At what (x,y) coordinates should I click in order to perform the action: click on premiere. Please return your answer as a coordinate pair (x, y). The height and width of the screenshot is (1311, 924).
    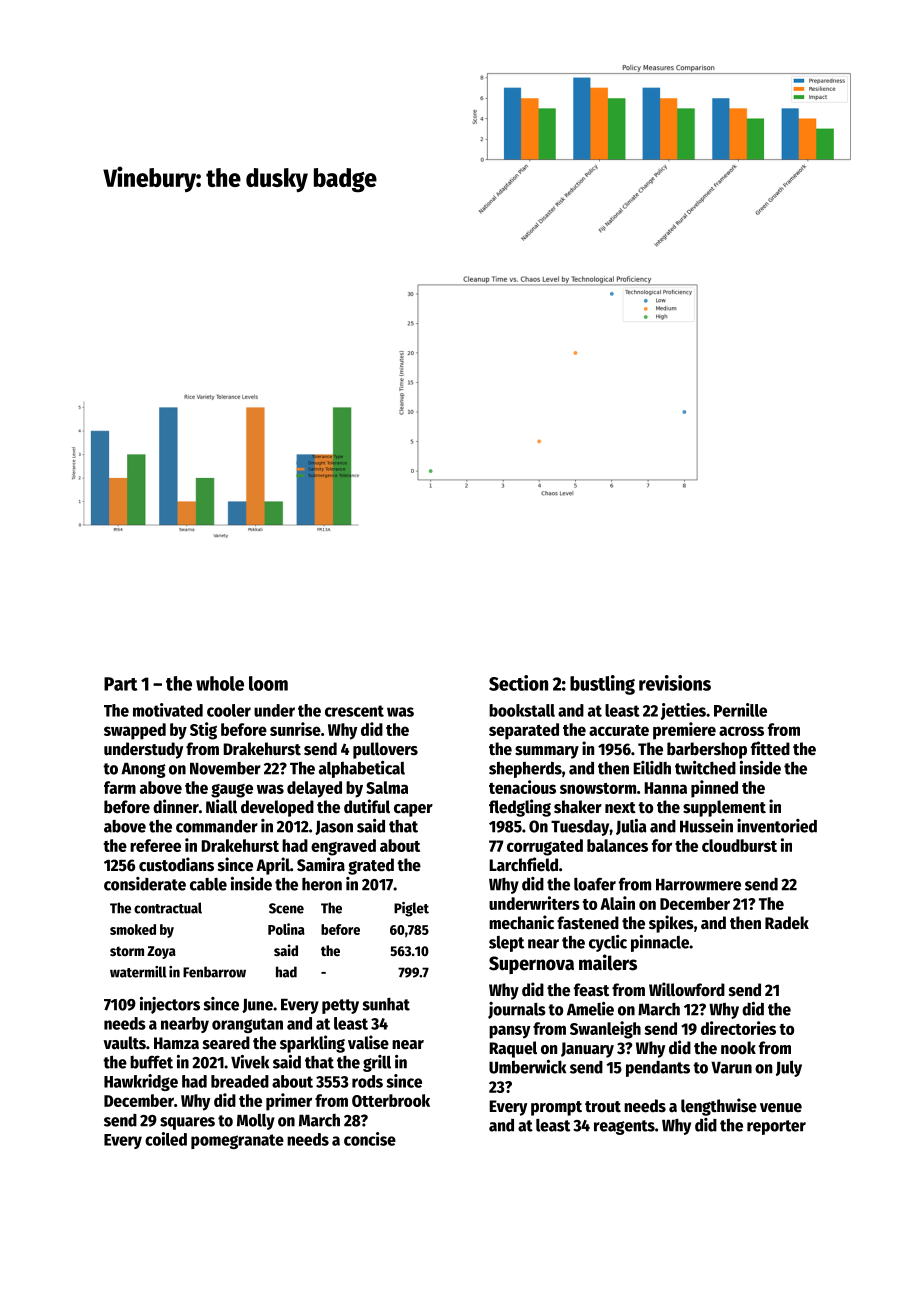
    Looking at the image, I should click on (684, 731).
